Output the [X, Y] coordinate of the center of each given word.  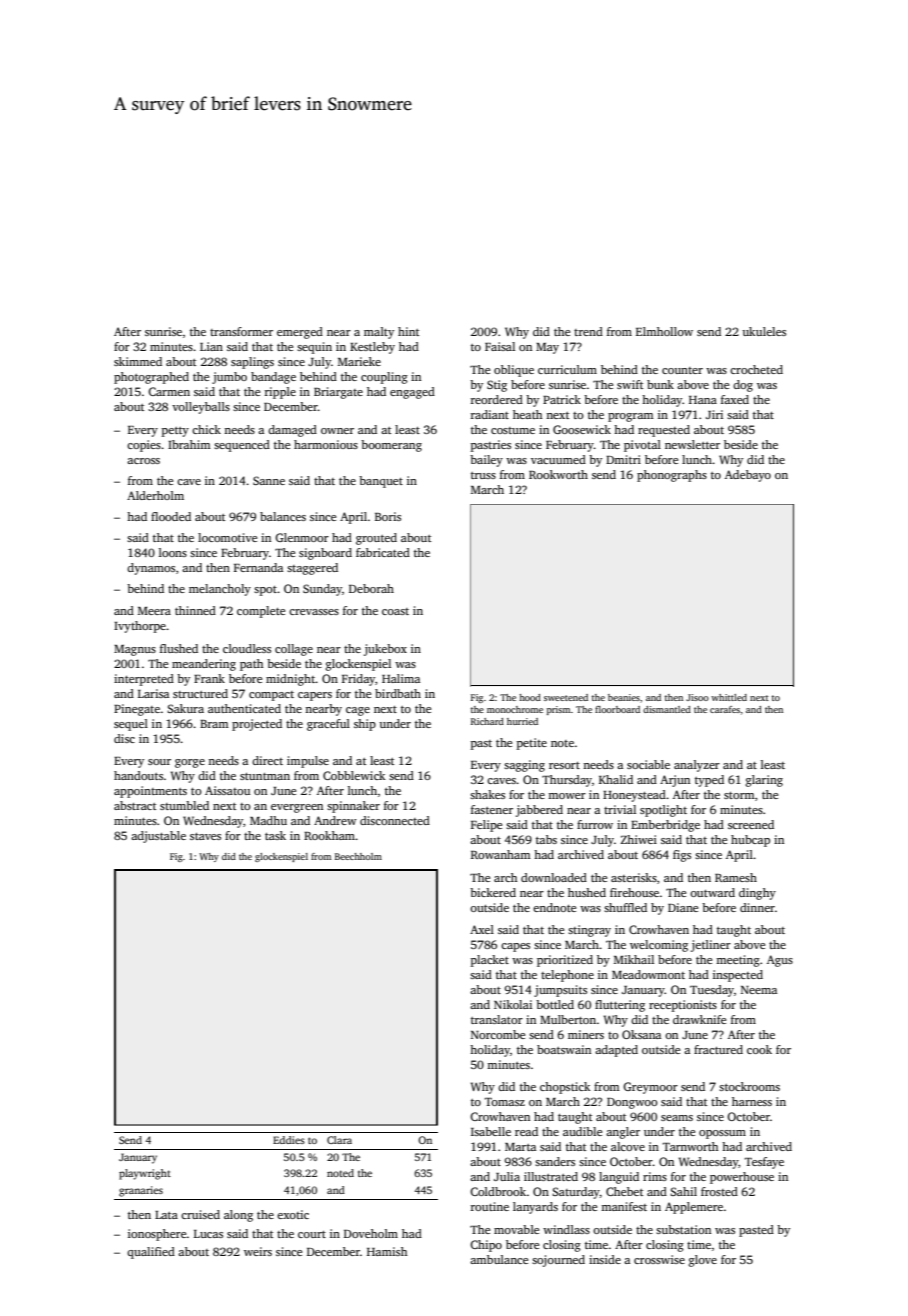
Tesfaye [764, 1163]
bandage [273, 378]
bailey [486, 461]
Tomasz [505, 1102]
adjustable [158, 837]
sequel [131, 725]
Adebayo [748, 476]
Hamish [387, 1251]
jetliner [711, 946]
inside [605, 1259]
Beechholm [358, 856]
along [238, 1216]
